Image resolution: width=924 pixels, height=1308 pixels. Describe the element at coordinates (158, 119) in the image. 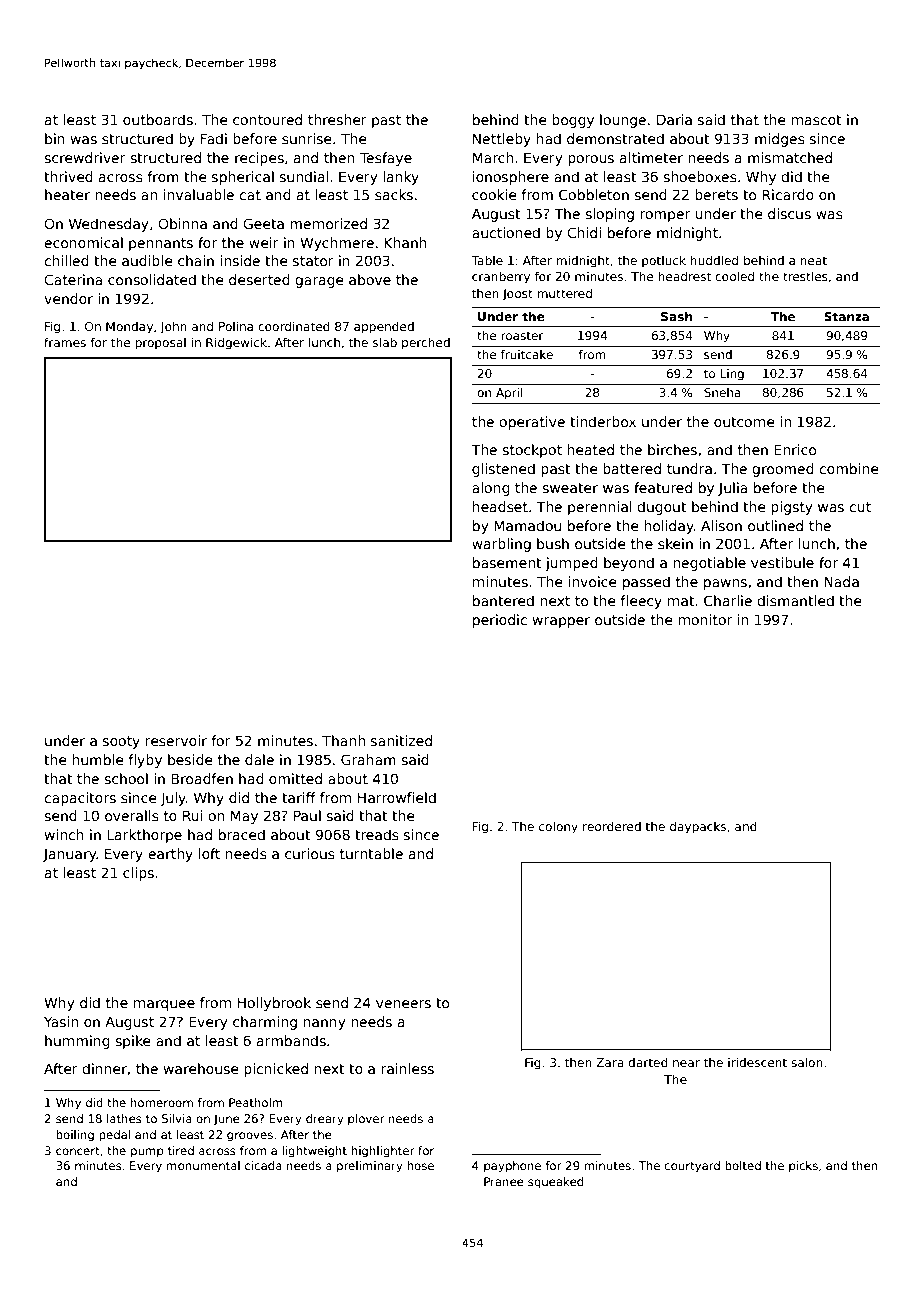

I see `outboards` at that location.
